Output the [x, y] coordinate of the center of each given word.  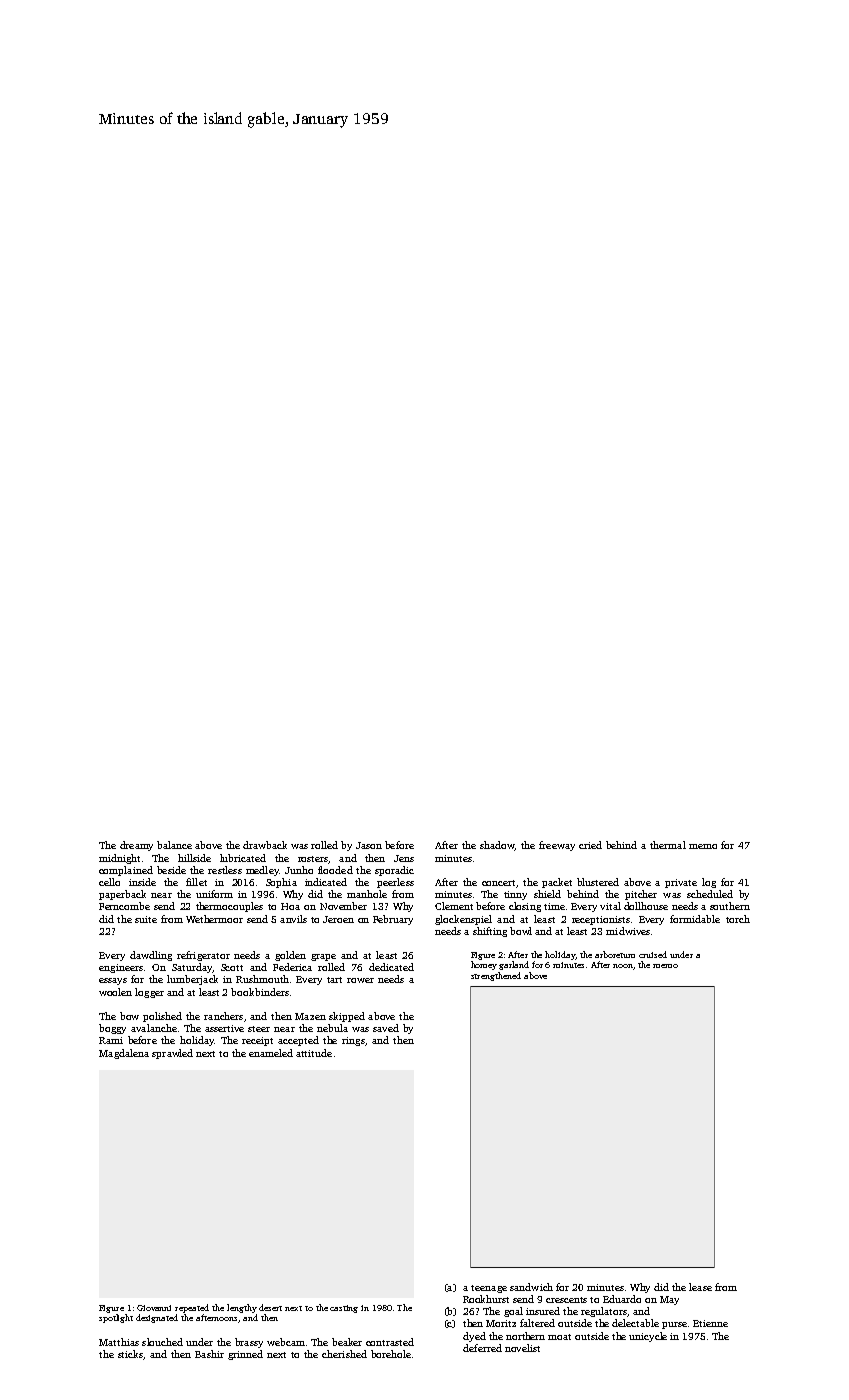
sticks [130, 1354]
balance [174, 845]
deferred [482, 1348]
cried [590, 845]
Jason [369, 845]
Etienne [710, 1323]
